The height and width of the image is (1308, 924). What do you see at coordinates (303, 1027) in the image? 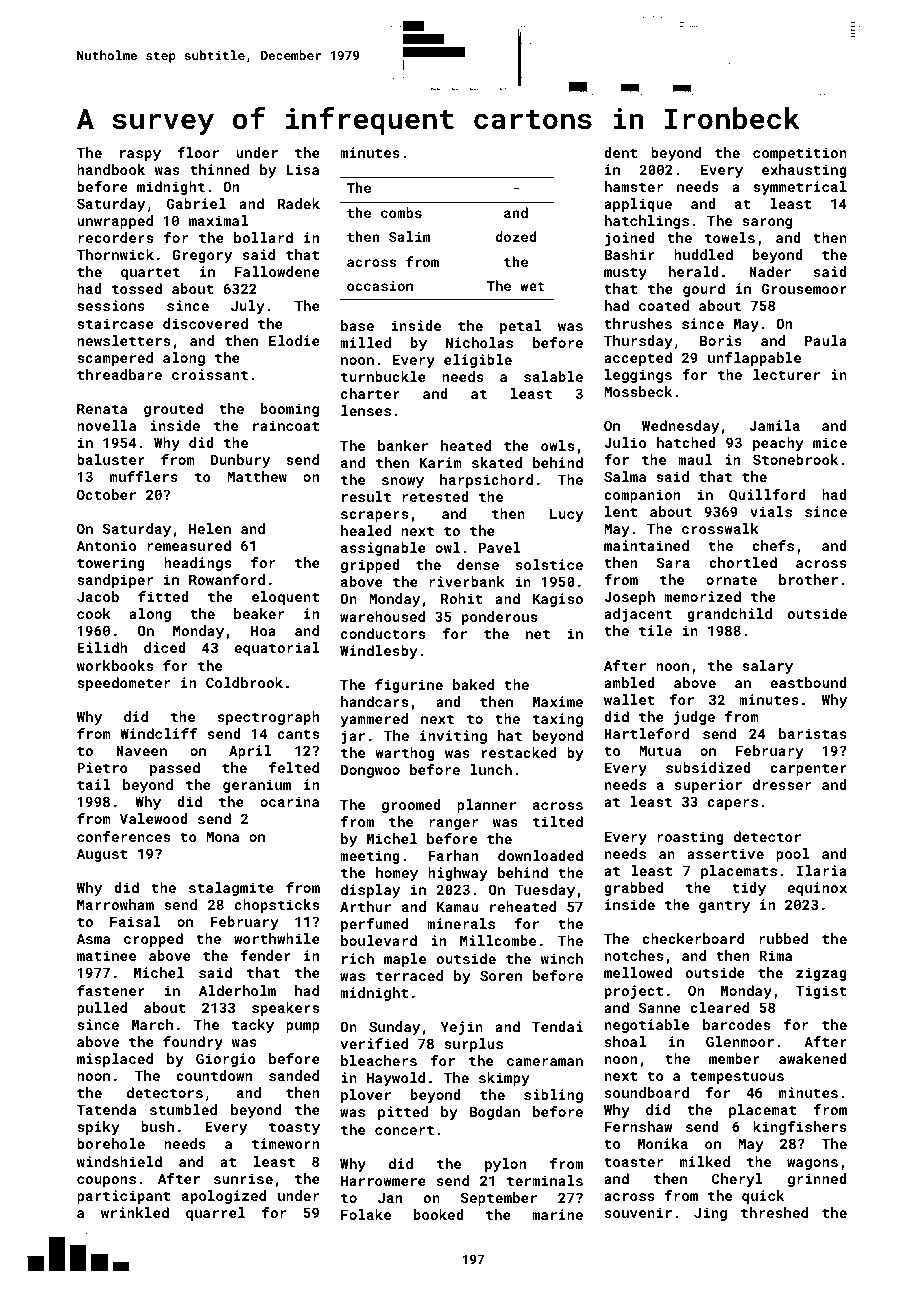
I see `pump` at bounding box center [303, 1027].
